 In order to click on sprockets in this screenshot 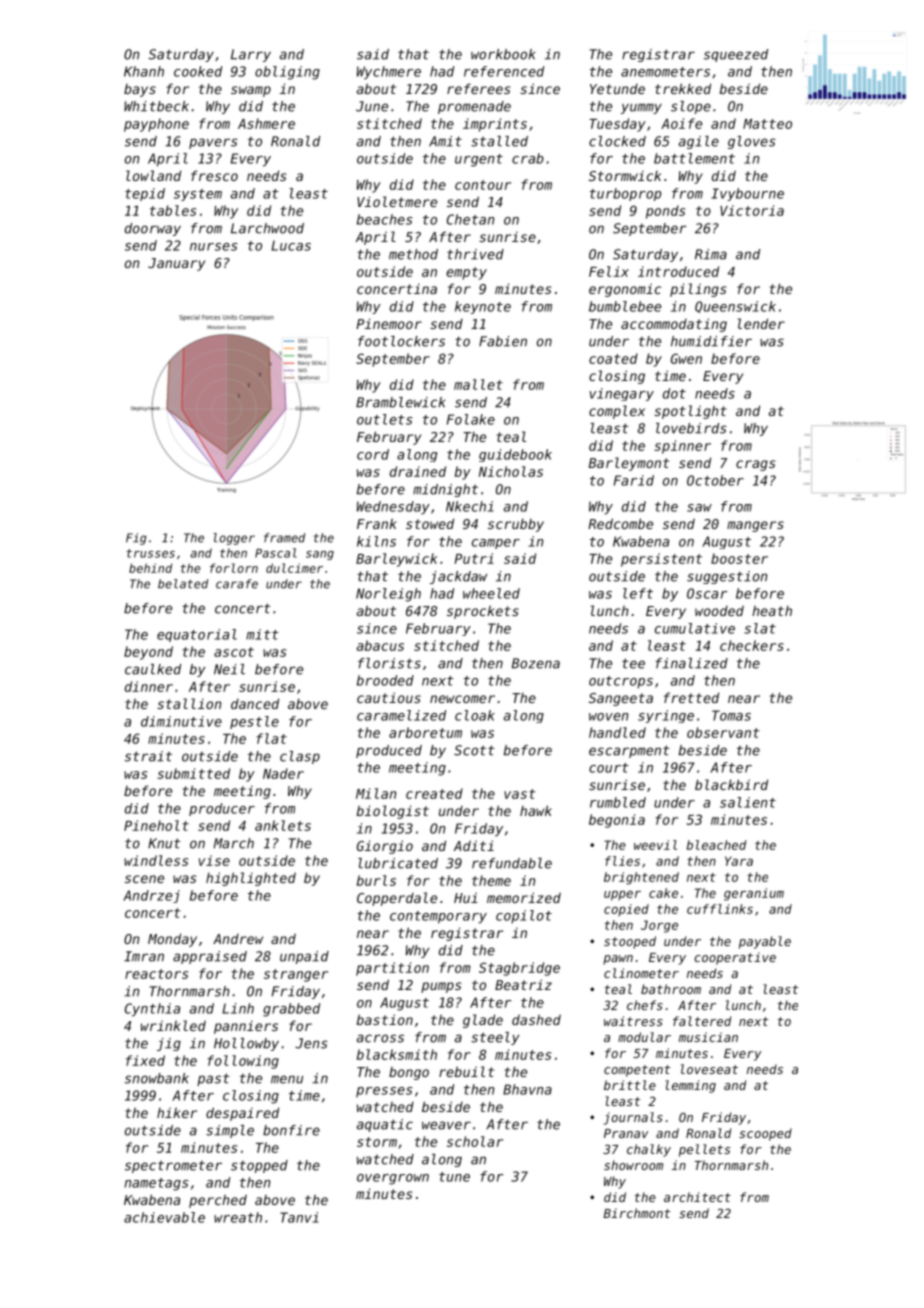, I will do `click(483, 612)`.
